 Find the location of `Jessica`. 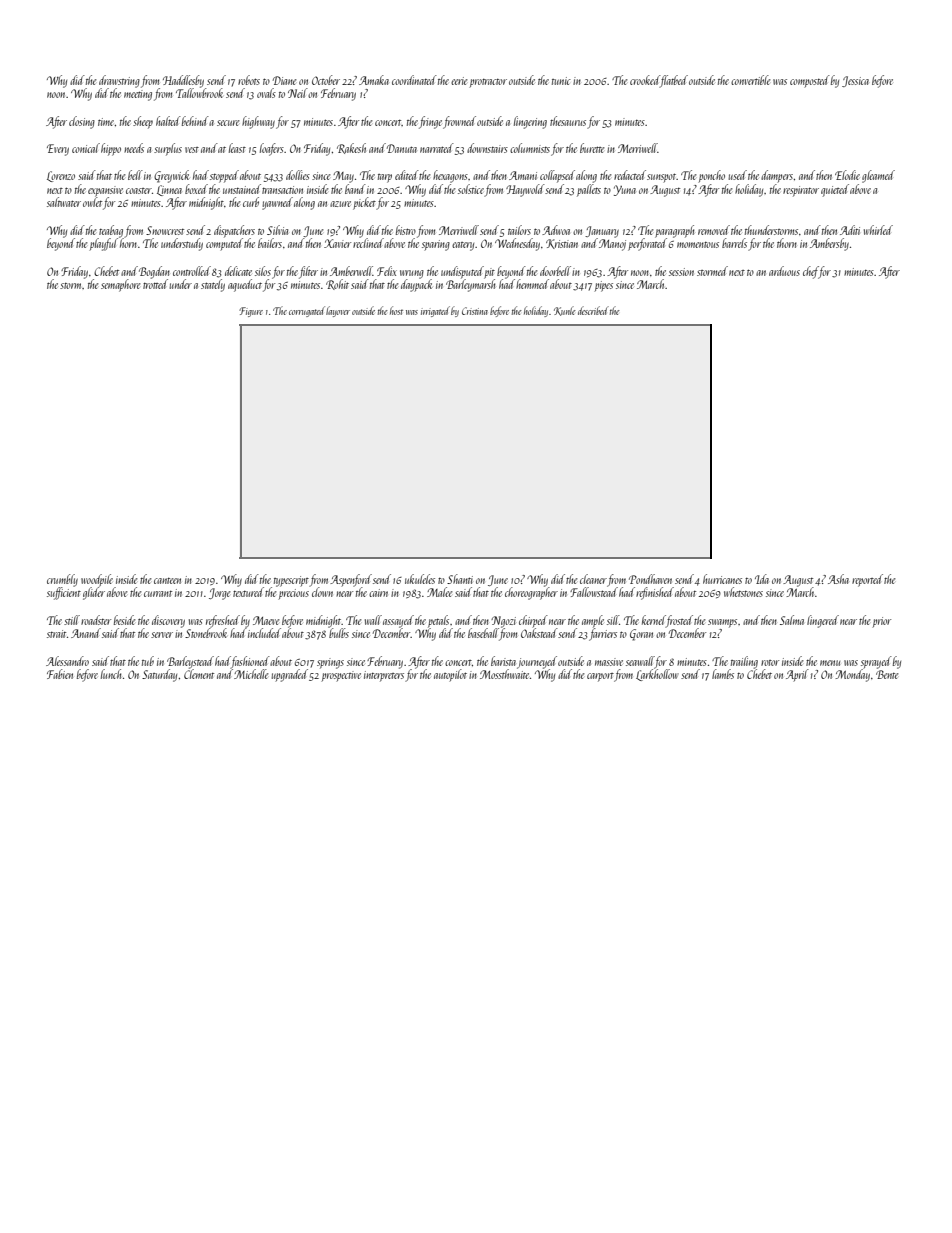

Jessica is located at coordinates (855, 81).
